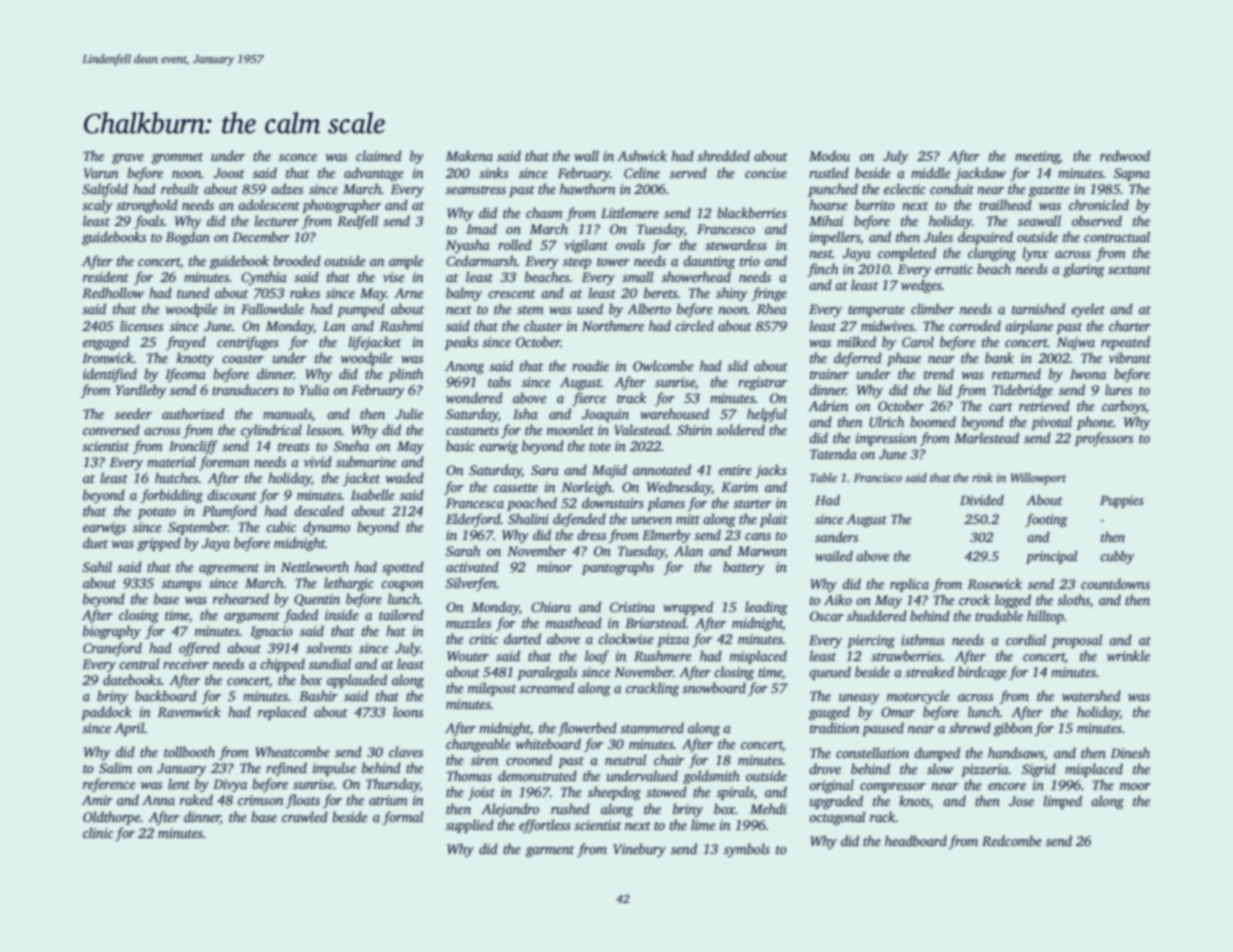 The width and height of the screenshot is (1233, 952). I want to click on clinic, so click(98, 832).
